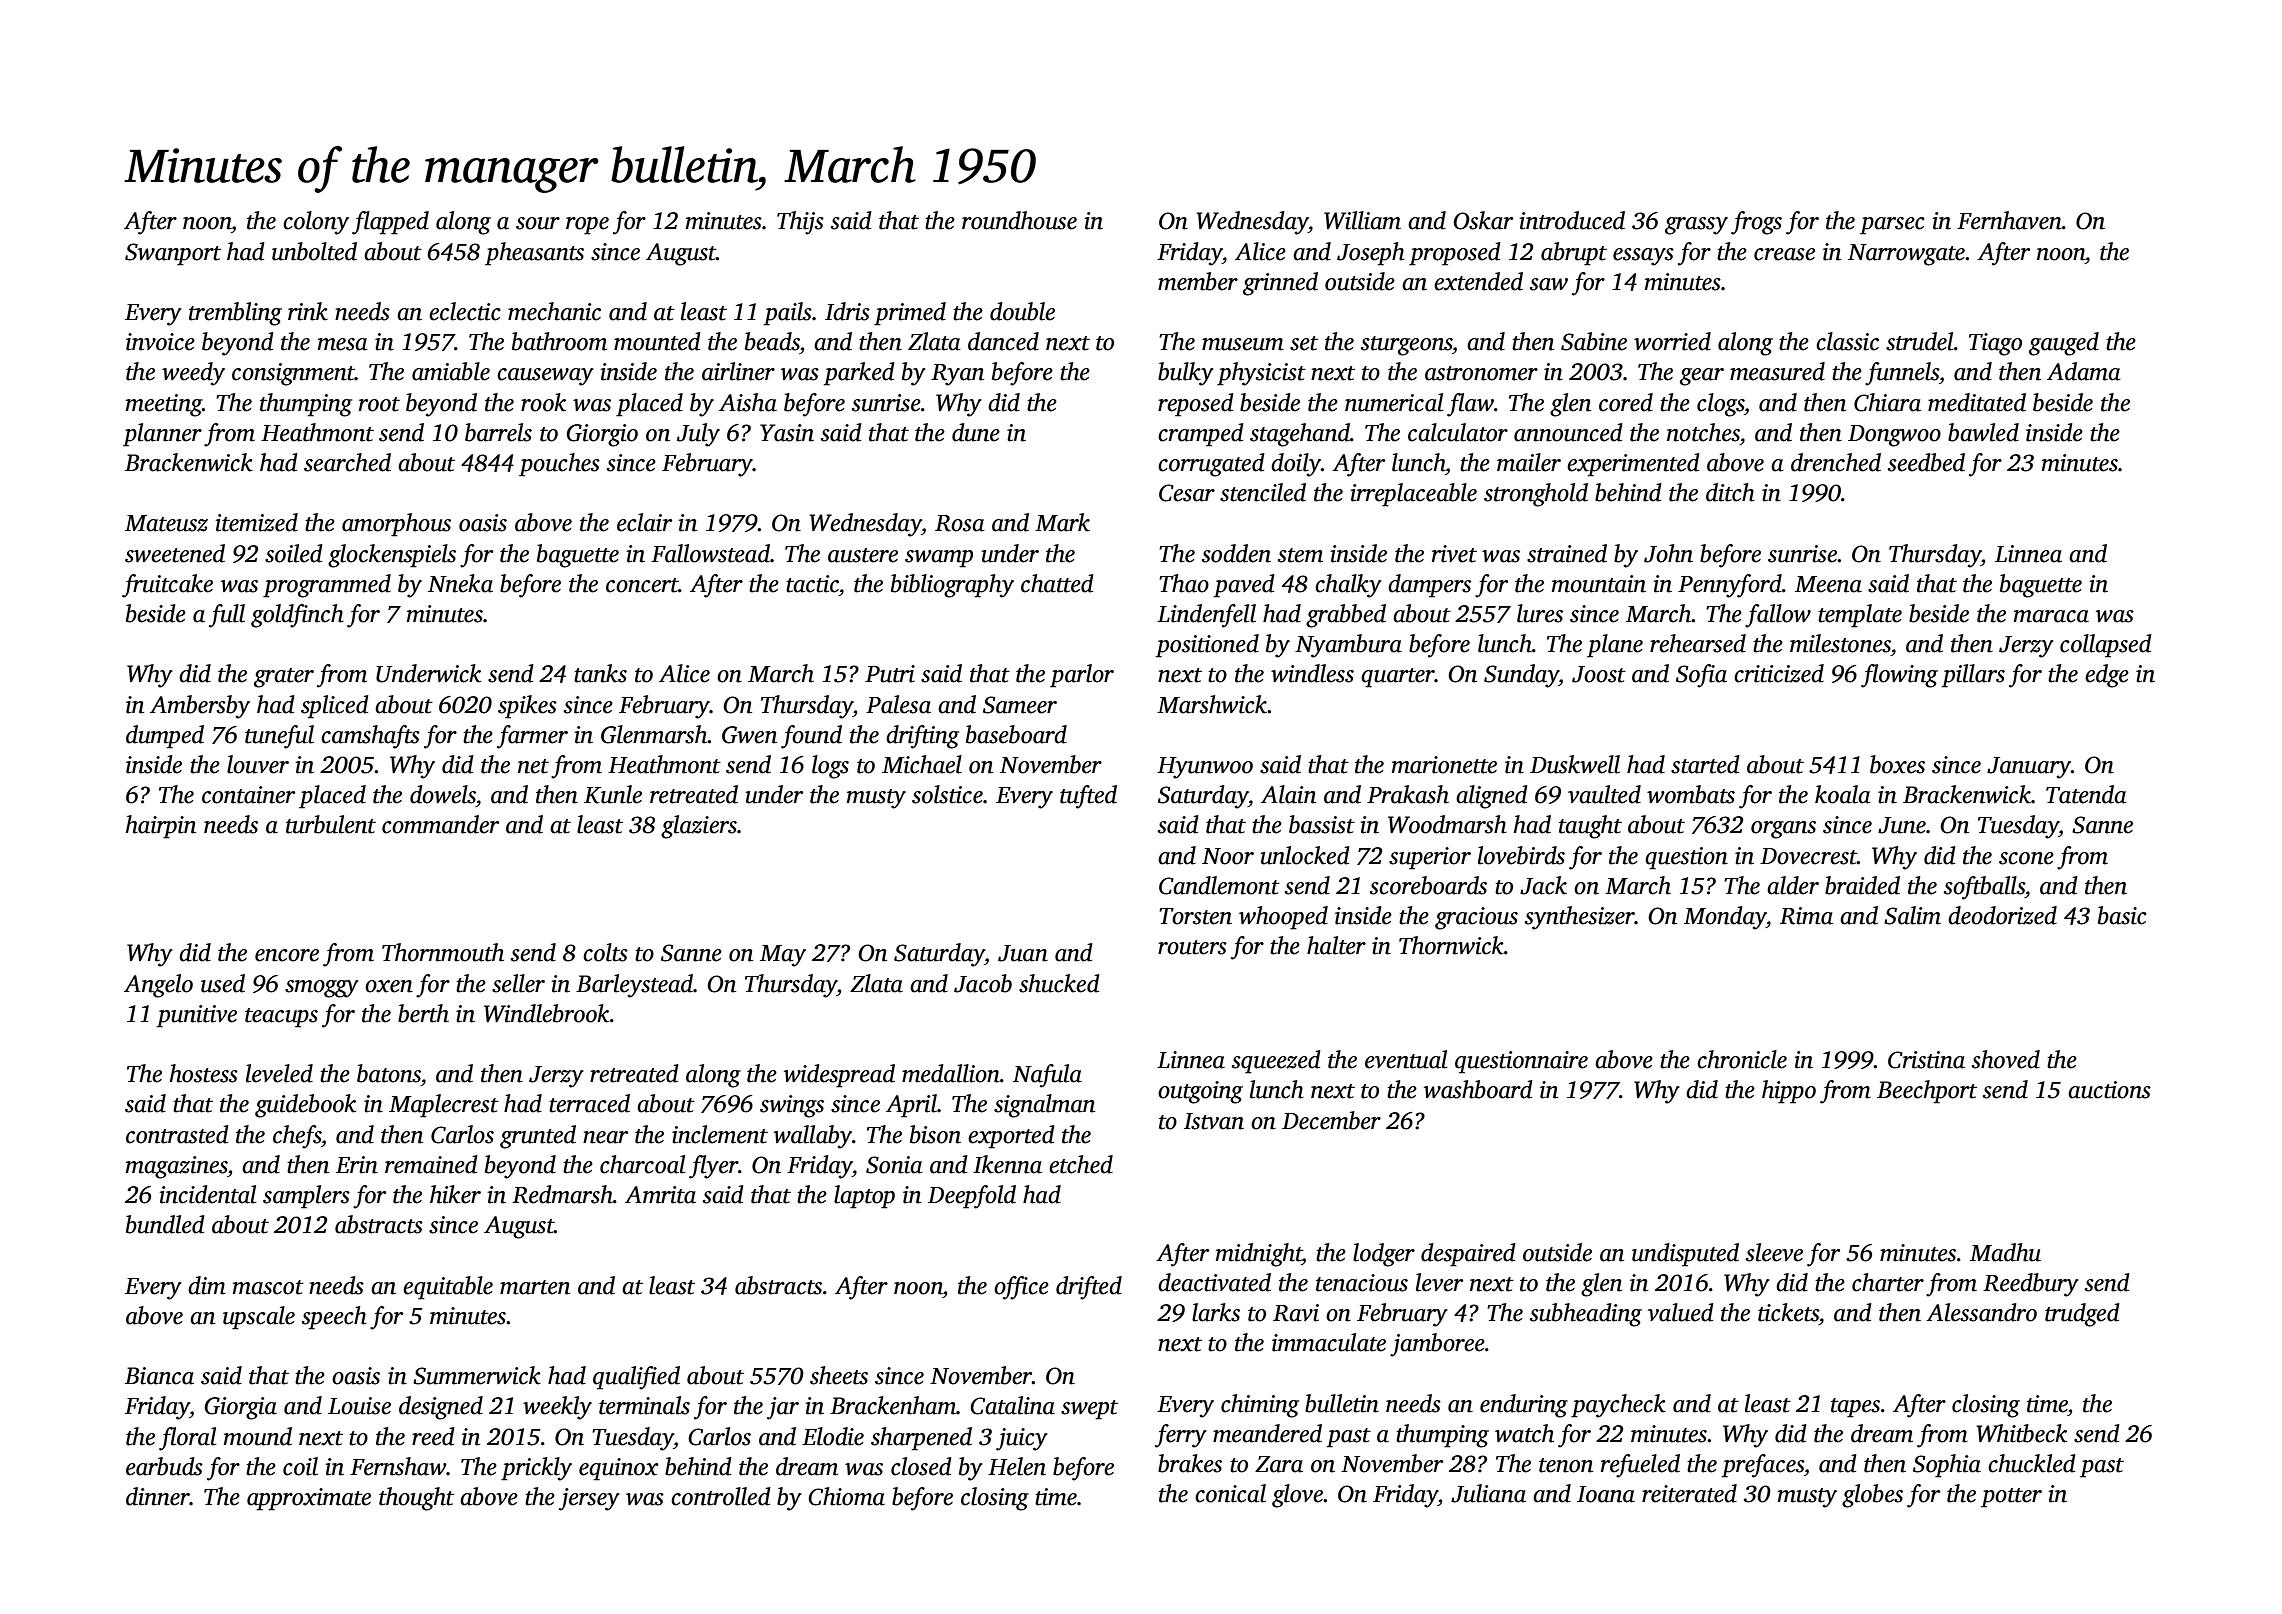  Describe the element at coordinates (334, 1318) in the screenshot. I see `speech` at that location.
